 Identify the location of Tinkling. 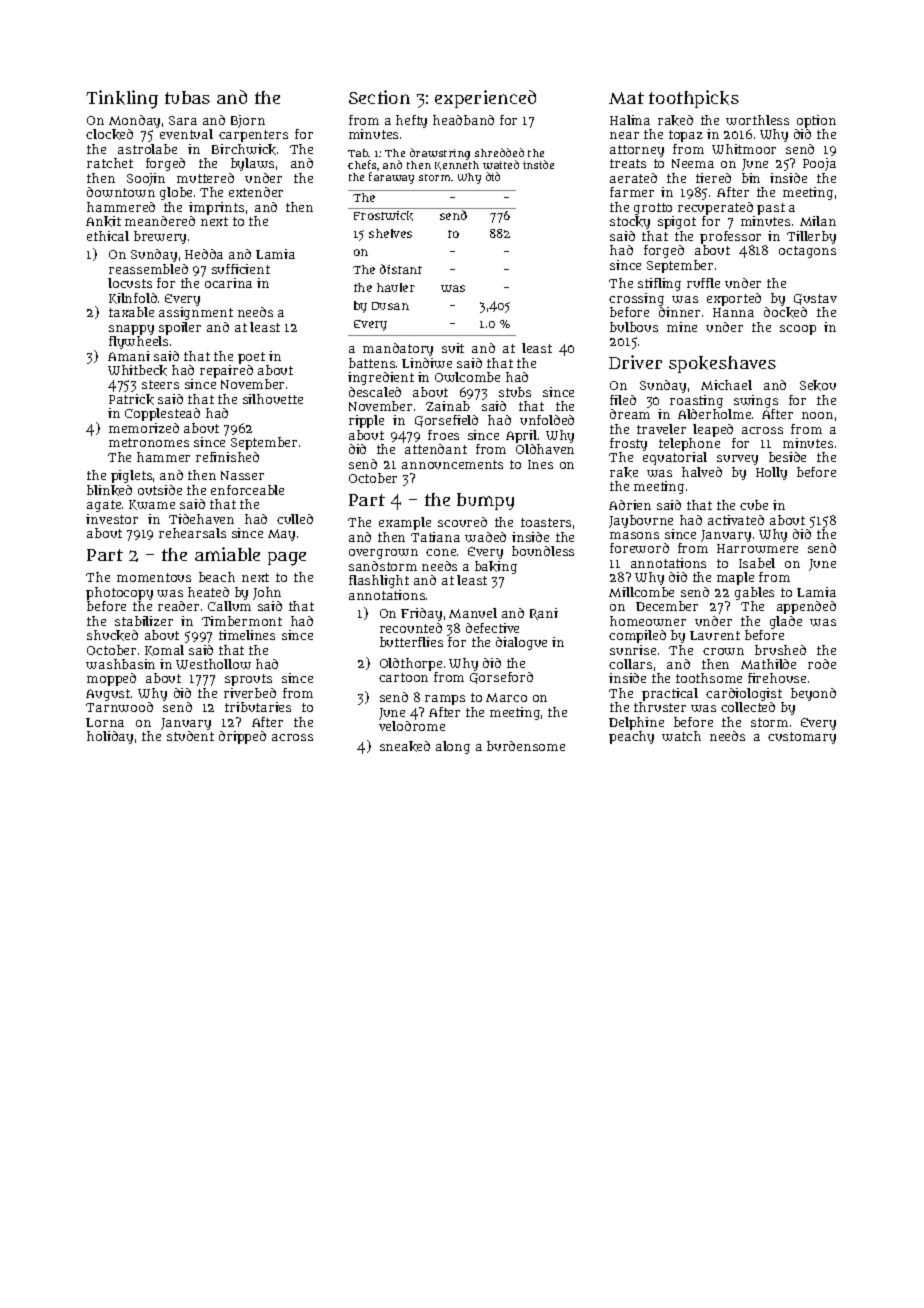
(122, 99).
